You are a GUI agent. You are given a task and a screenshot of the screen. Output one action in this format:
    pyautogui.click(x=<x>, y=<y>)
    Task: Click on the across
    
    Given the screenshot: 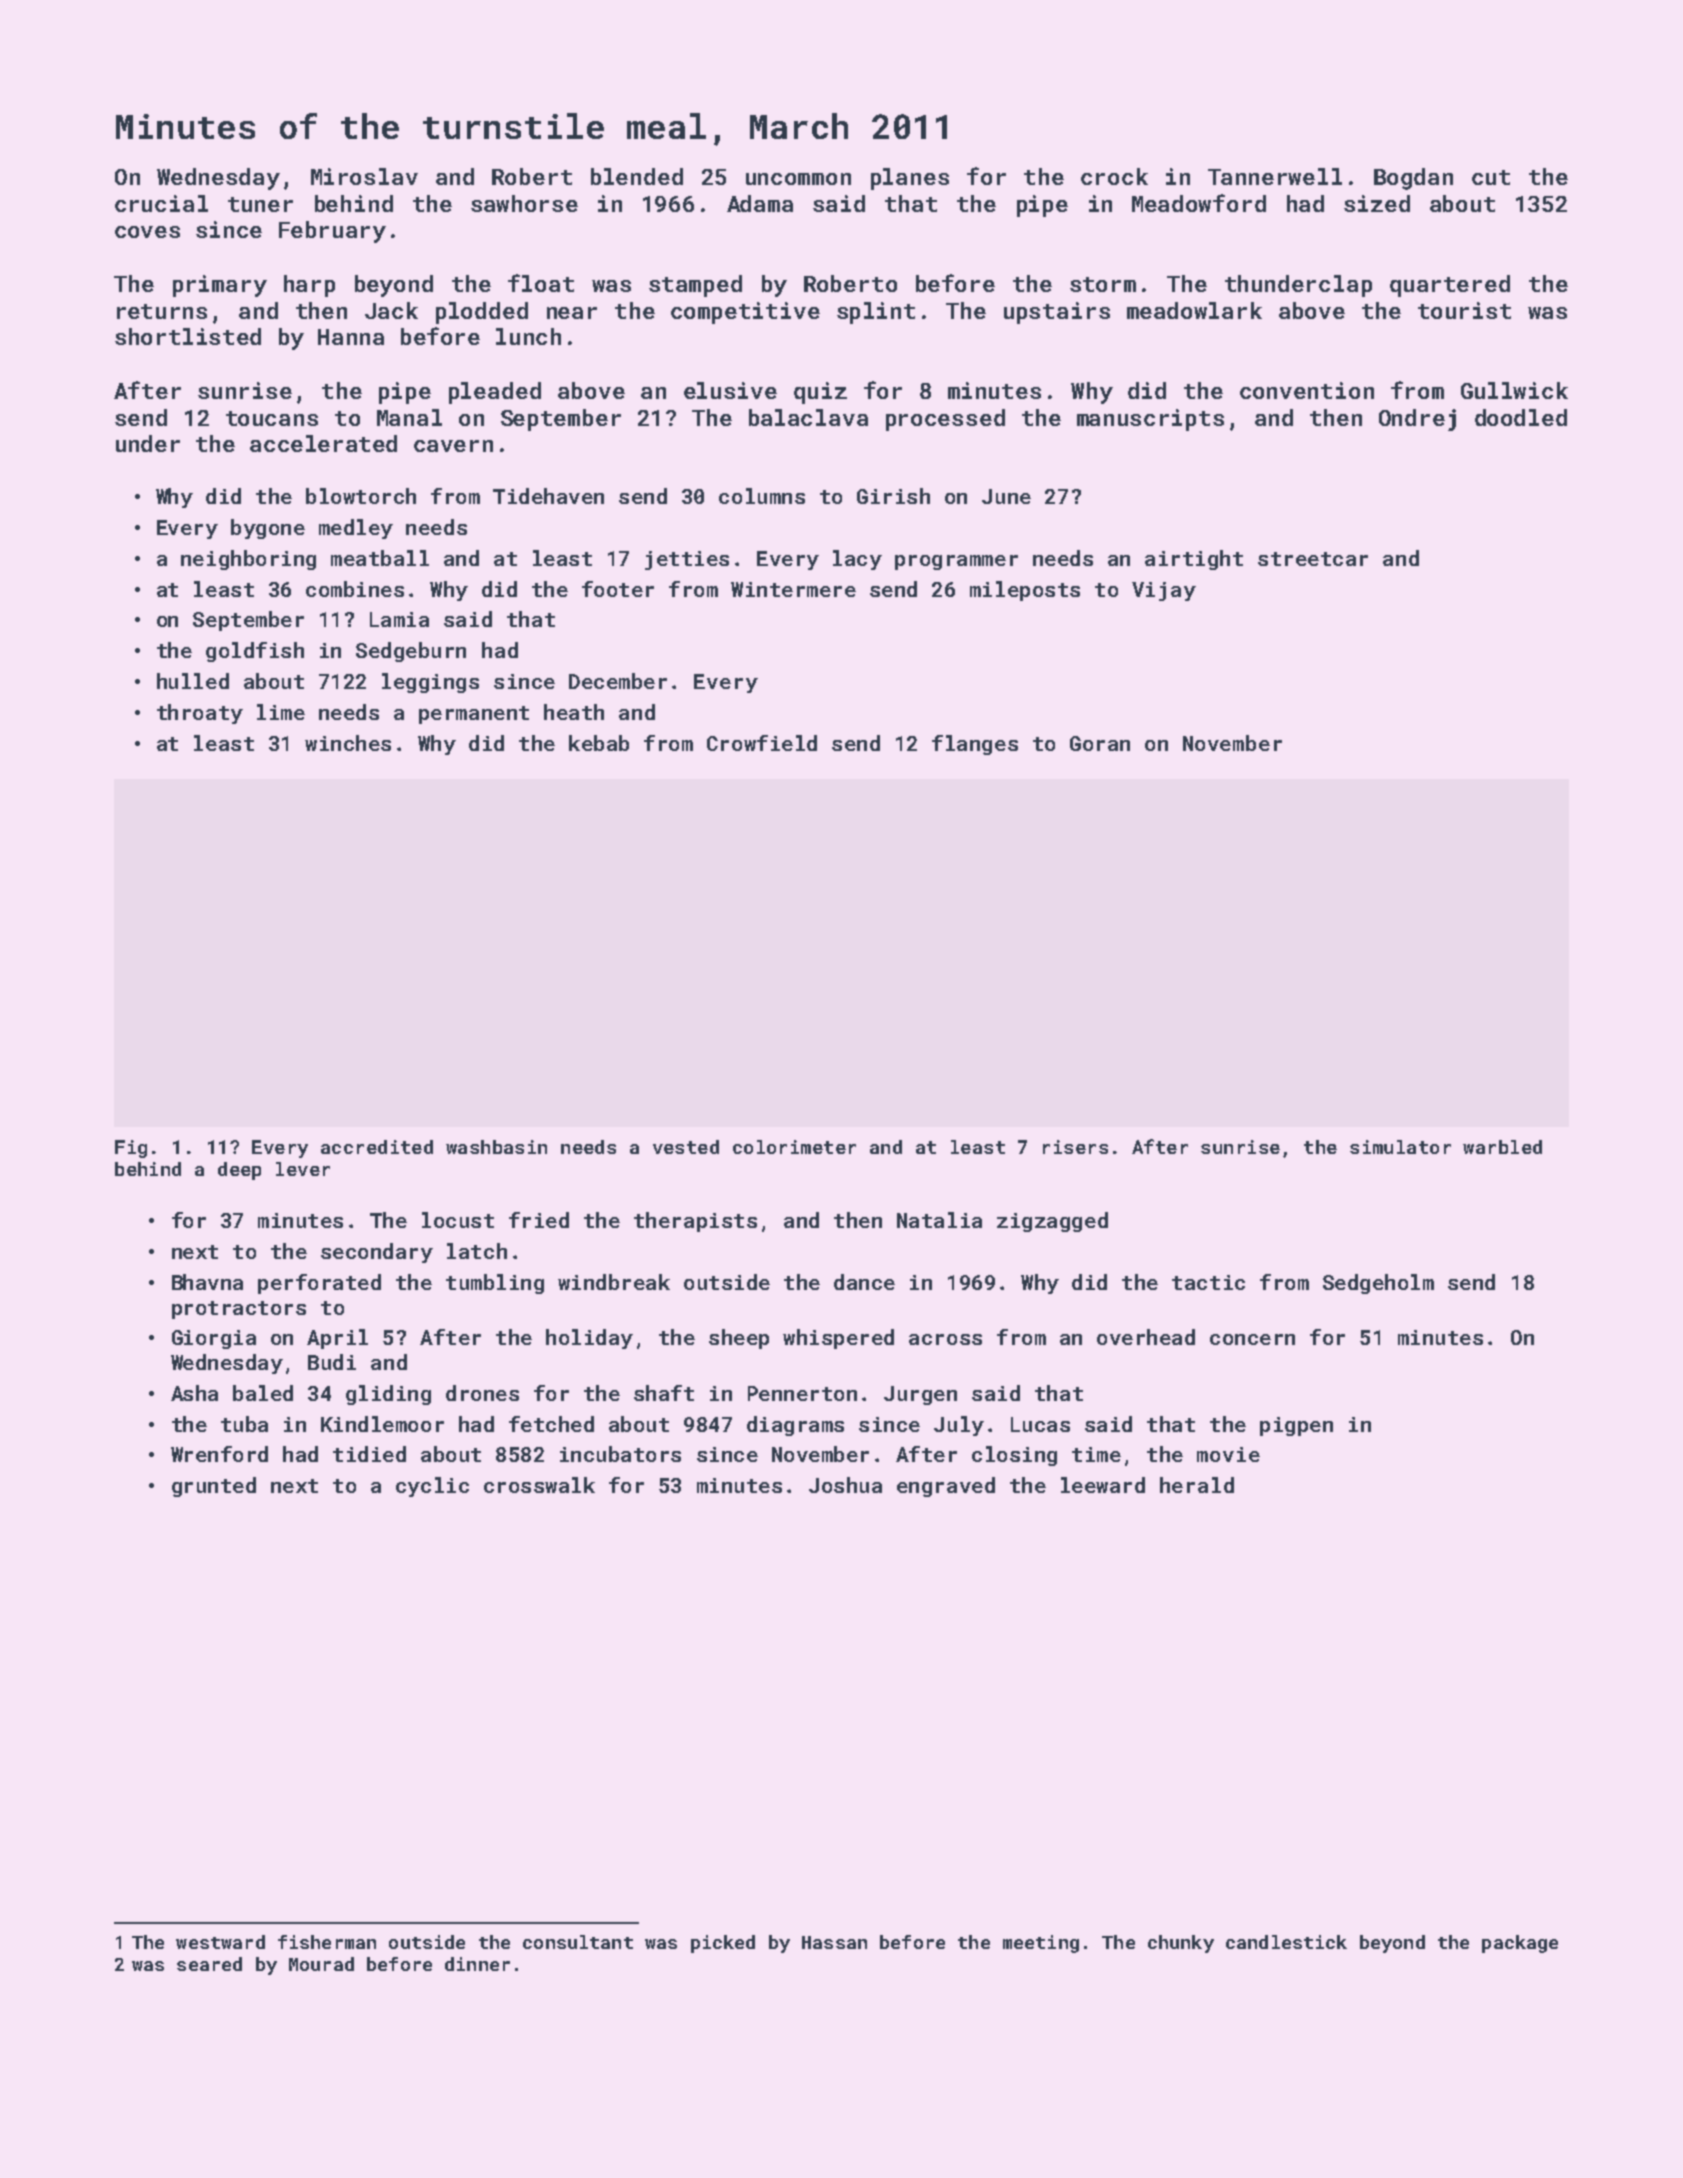 What is the action you would take?
    pyautogui.click(x=945, y=1339)
